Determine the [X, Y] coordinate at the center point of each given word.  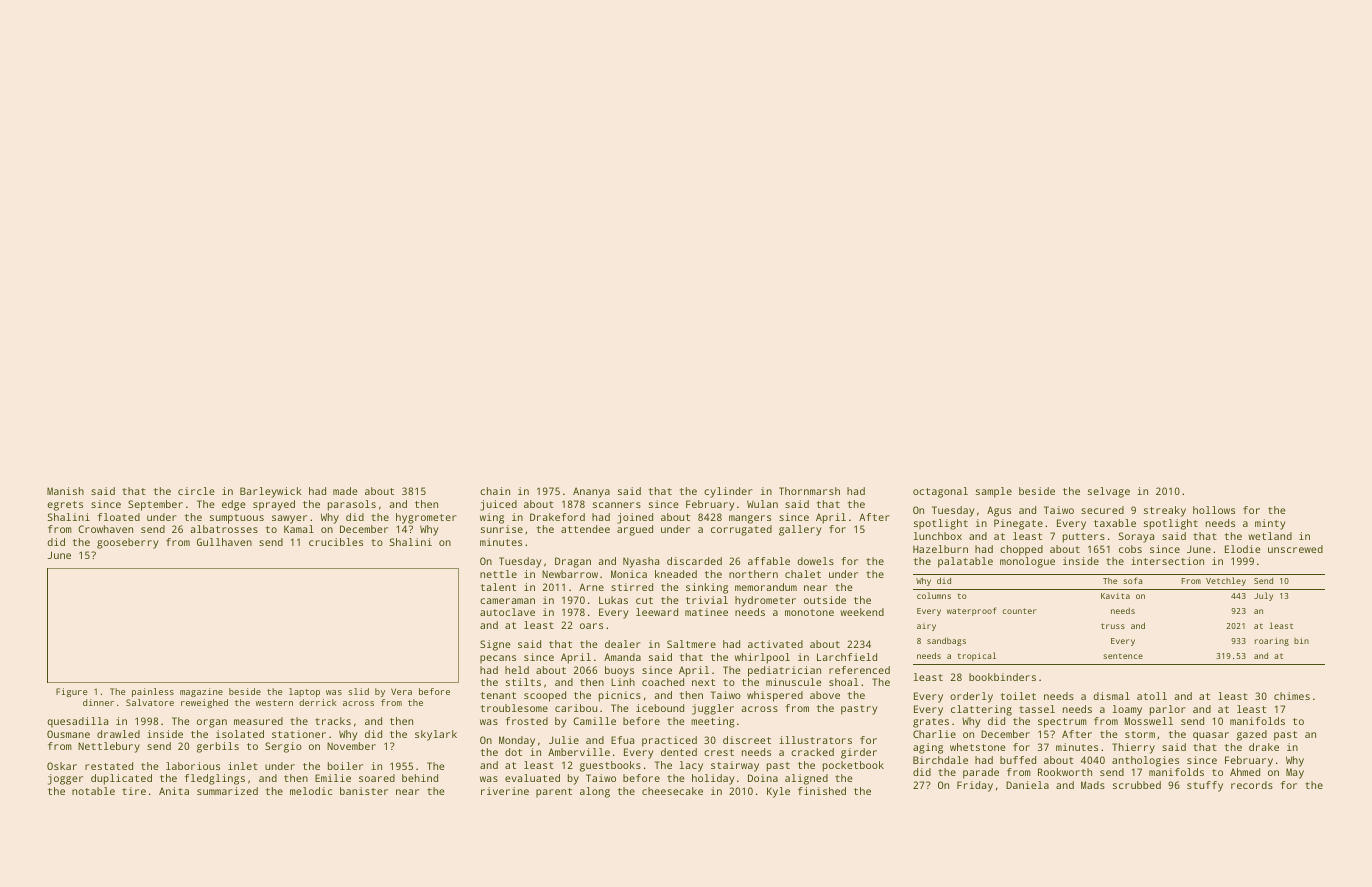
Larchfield [847, 657]
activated [775, 644]
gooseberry [127, 543]
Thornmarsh [809, 491]
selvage [1109, 492]
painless [153, 692]
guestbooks [610, 766]
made [345, 491]
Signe [495, 645]
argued [635, 530]
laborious [193, 766]
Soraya [1136, 537]
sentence [1123, 656]
